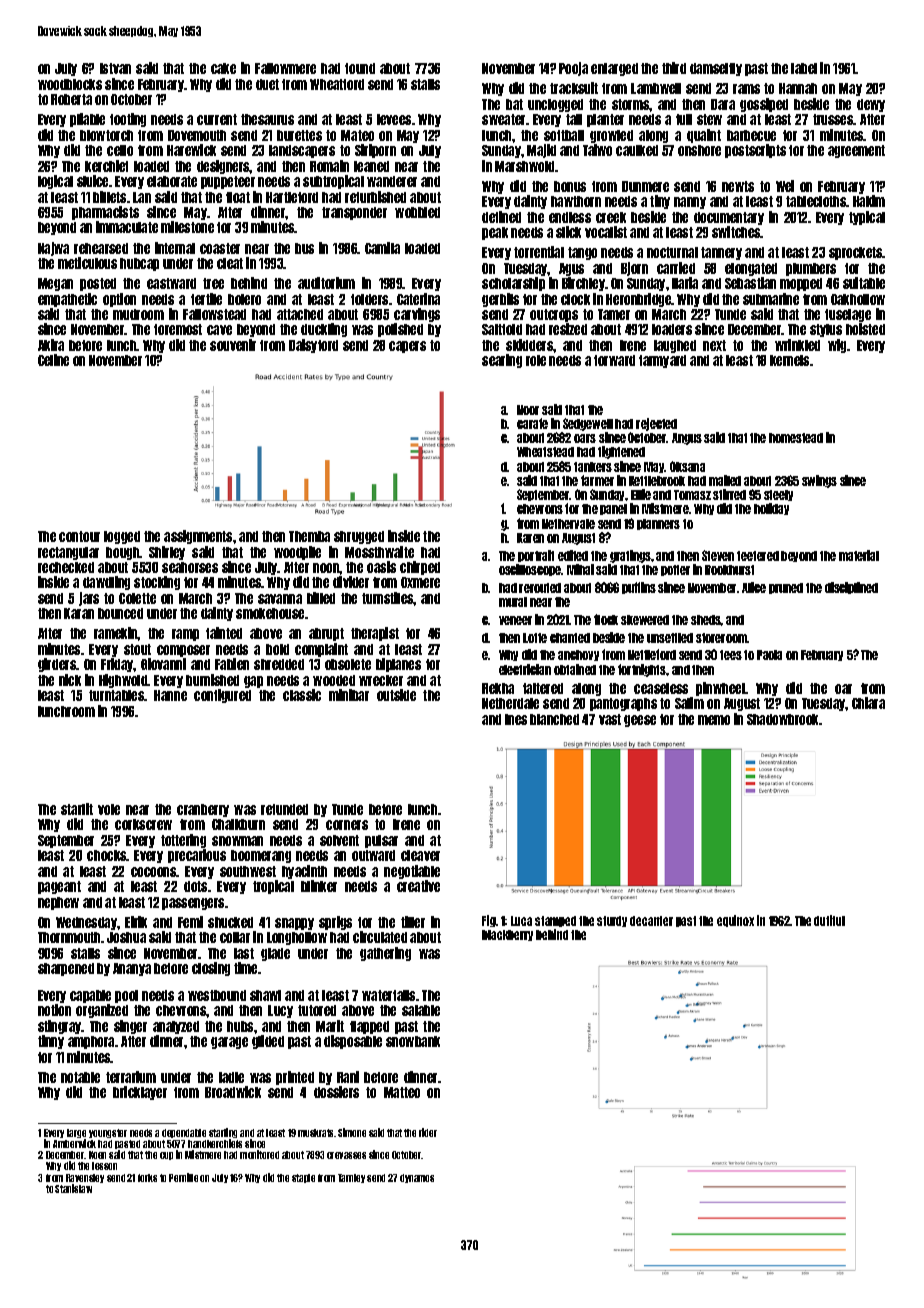  Describe the element at coordinates (229, 1043) in the document. I see `garage` at that location.
